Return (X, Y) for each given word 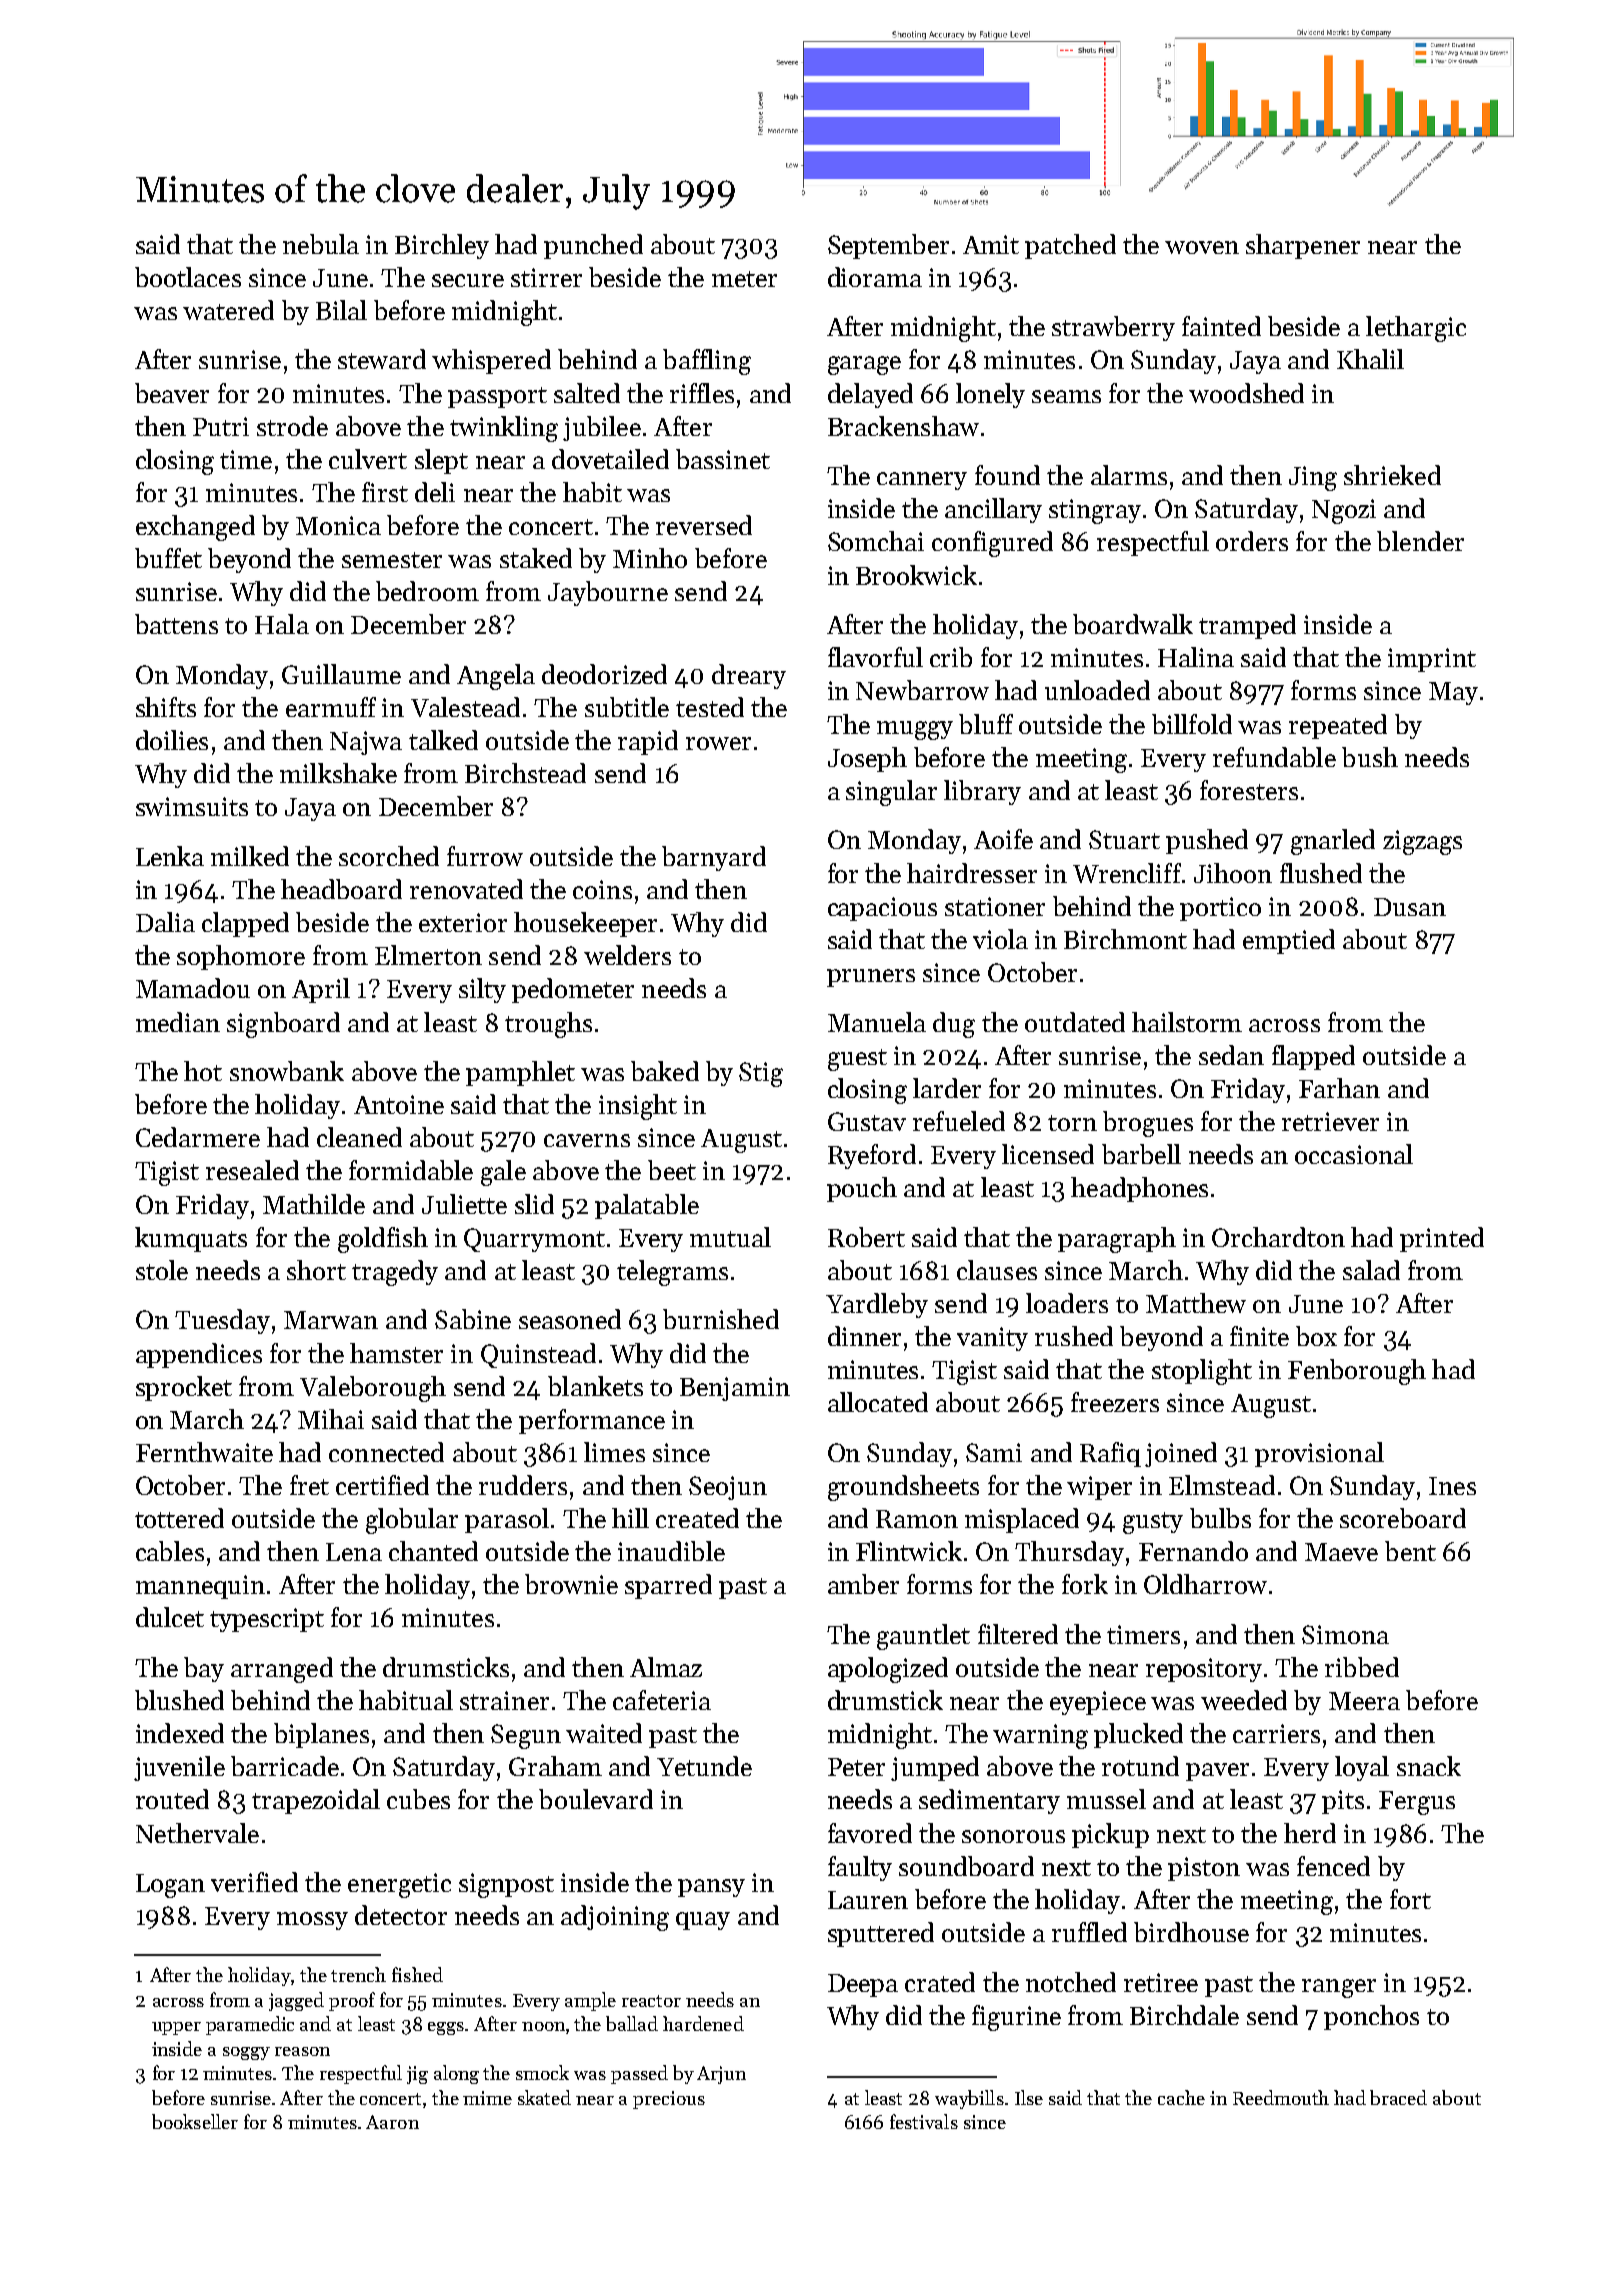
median (178, 1022)
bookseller (195, 2121)
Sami (994, 1452)
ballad (632, 2023)
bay (204, 1669)
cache (1181, 2097)
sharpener (1303, 246)
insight (638, 1107)
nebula (321, 244)
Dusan (1410, 907)
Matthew (1196, 1303)
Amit (991, 244)
